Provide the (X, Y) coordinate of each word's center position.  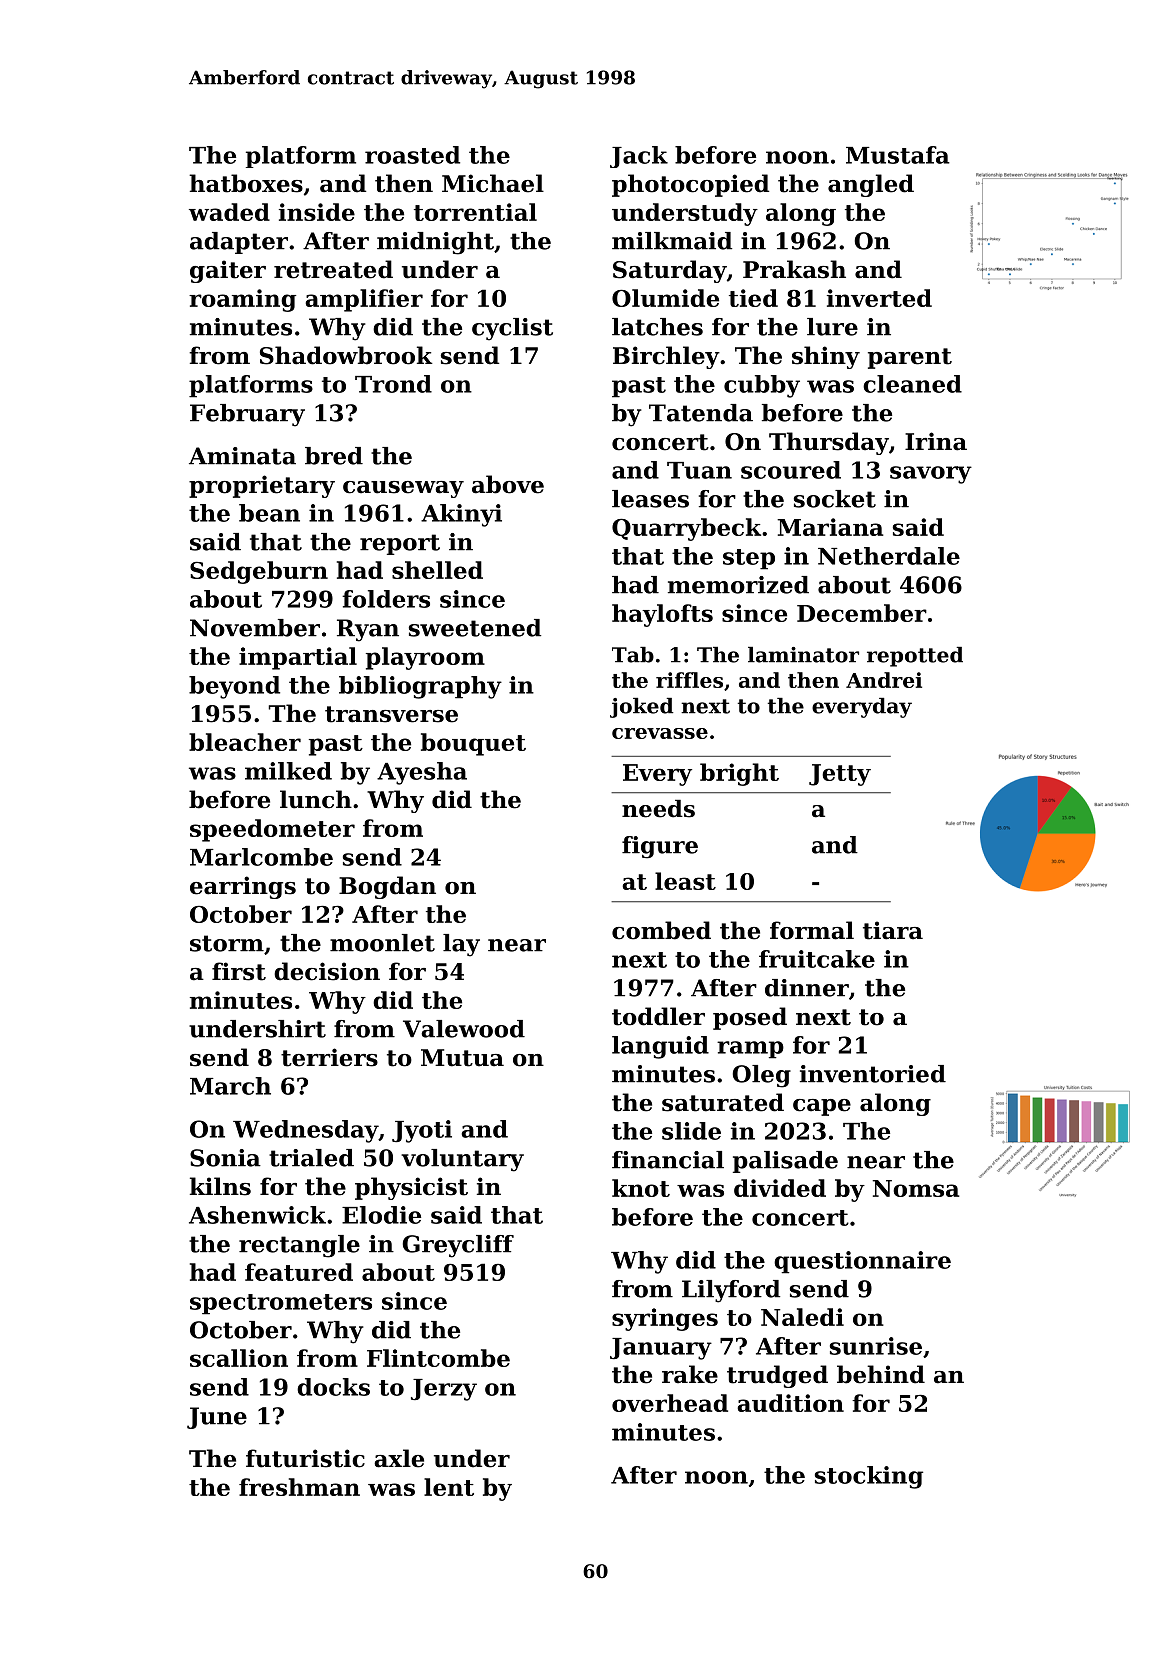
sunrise (876, 1346)
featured (299, 1272)
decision (327, 971)
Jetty (840, 775)
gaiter (228, 271)
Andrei (884, 680)
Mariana (830, 527)
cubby (762, 386)
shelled (437, 570)
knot (641, 1188)
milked (288, 771)
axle (399, 1458)
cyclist (512, 329)
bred (334, 456)
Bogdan (387, 887)
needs (658, 808)
